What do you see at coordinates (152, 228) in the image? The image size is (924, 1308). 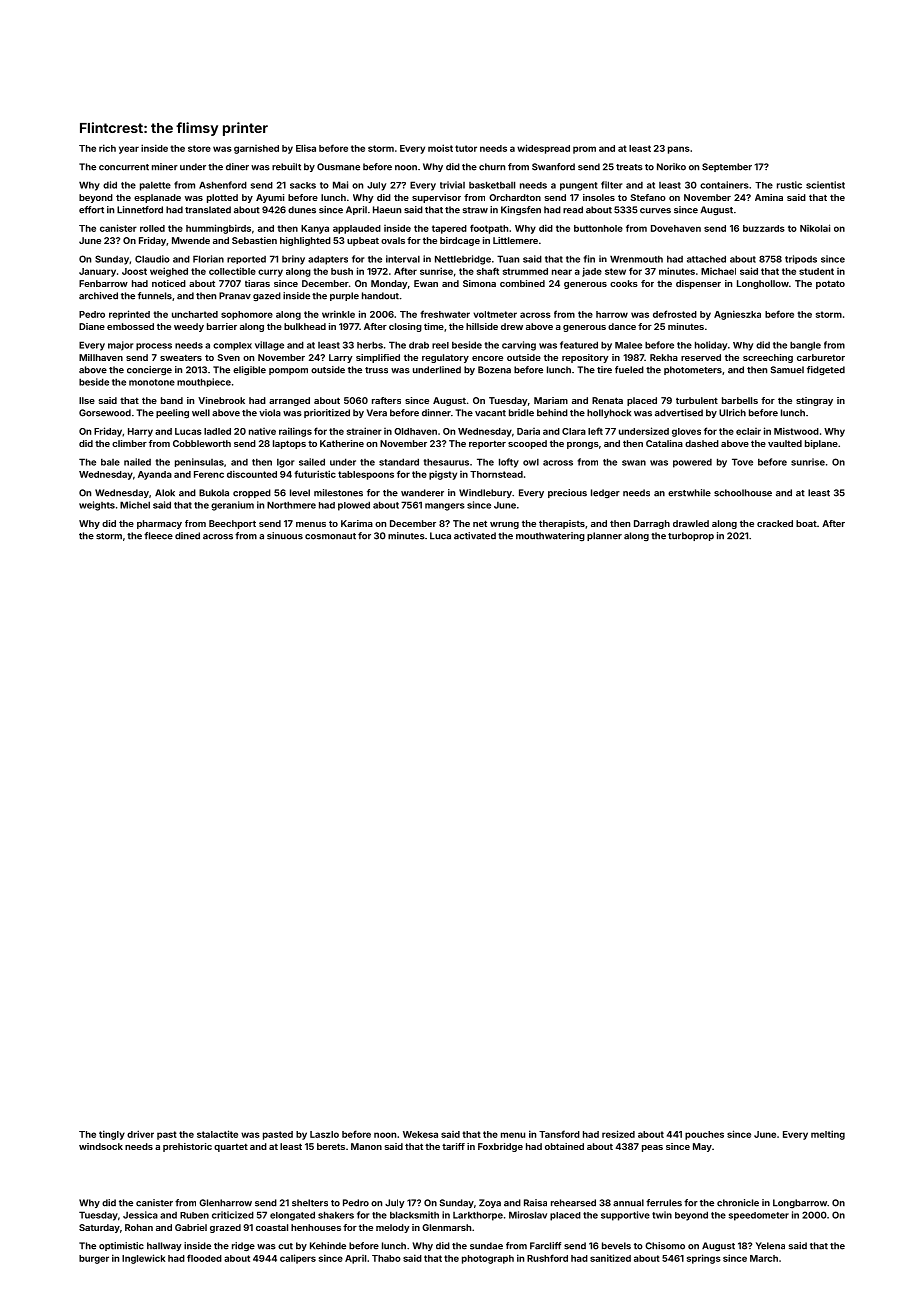 I see `rolled` at bounding box center [152, 228].
